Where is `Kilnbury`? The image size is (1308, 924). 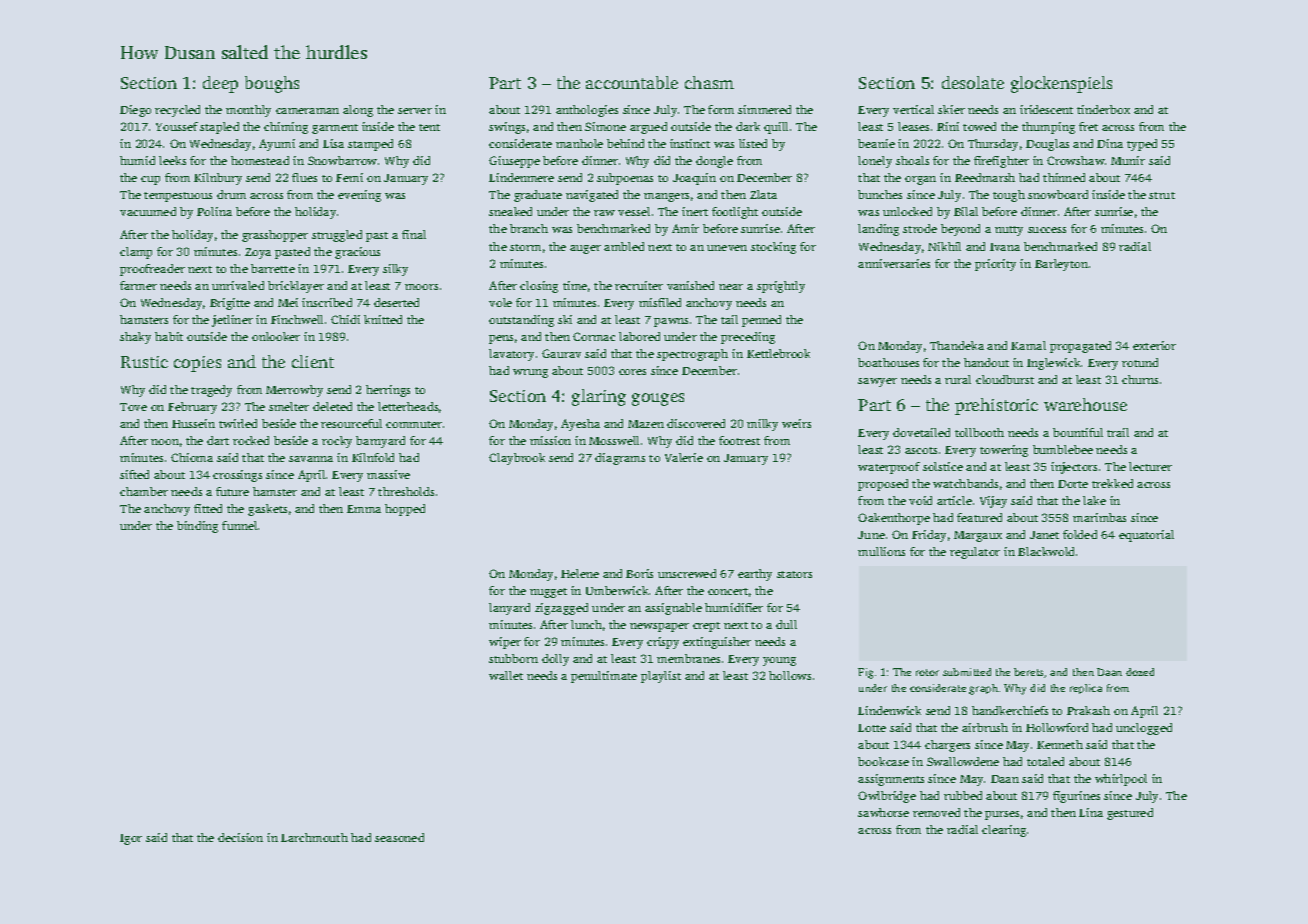 Kilnbury is located at coordinates (218, 179).
